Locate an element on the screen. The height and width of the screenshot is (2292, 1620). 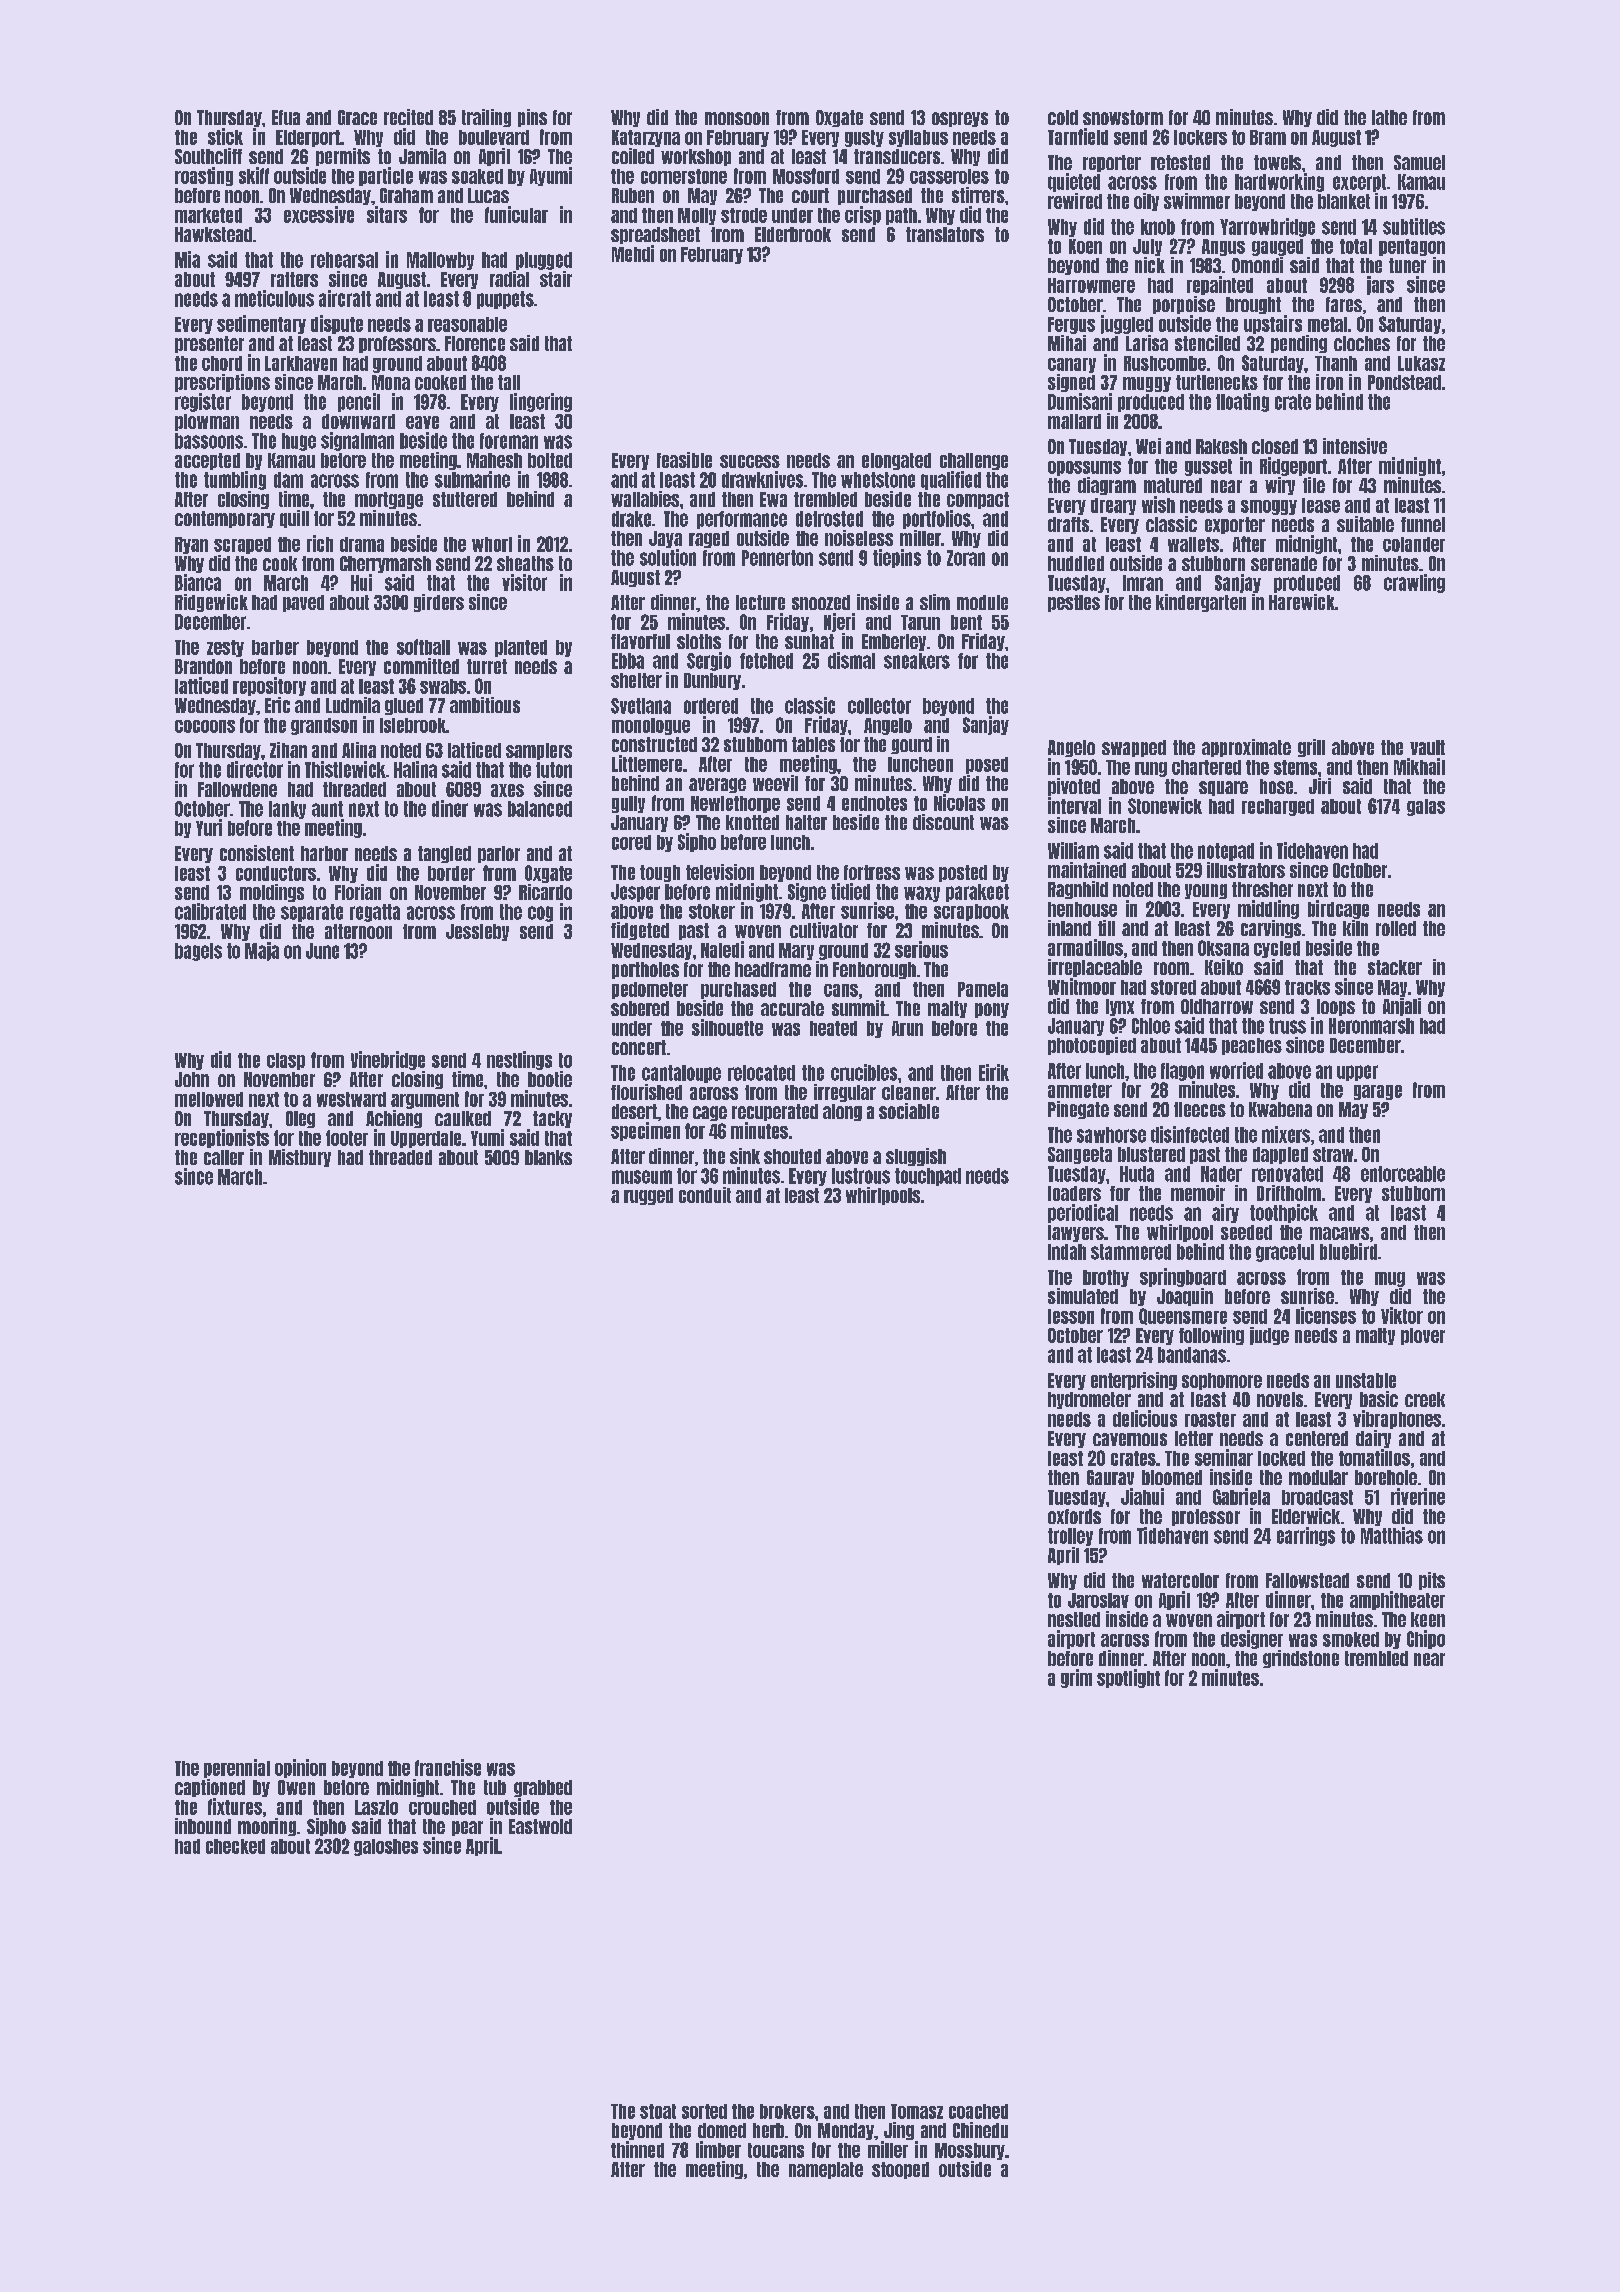
Eastwold is located at coordinates (540, 1826).
